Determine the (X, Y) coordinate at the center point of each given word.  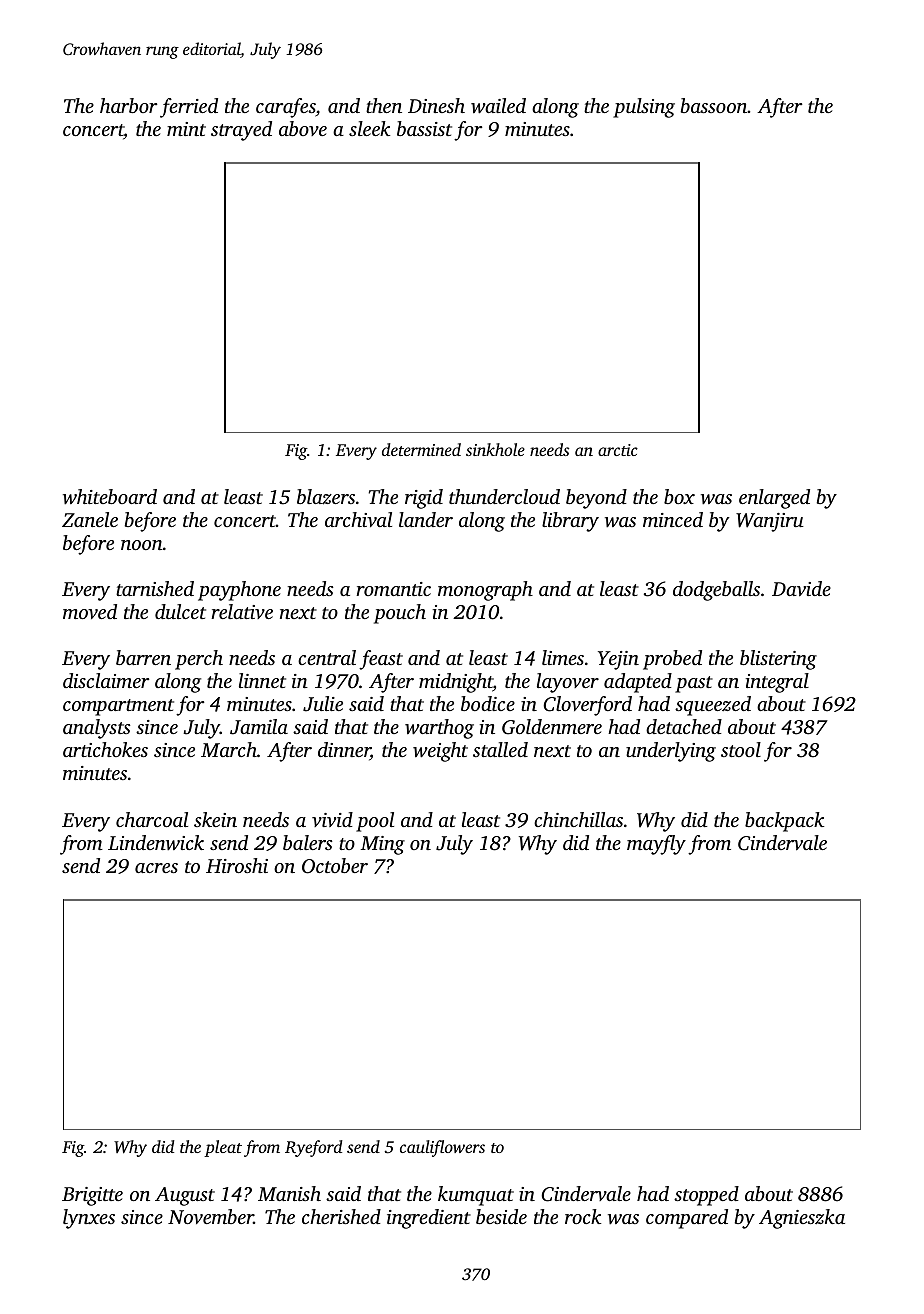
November (211, 1216)
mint (186, 129)
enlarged (774, 499)
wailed (498, 105)
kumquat (476, 1196)
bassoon (714, 105)
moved (90, 611)
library (570, 522)
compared (687, 1219)
